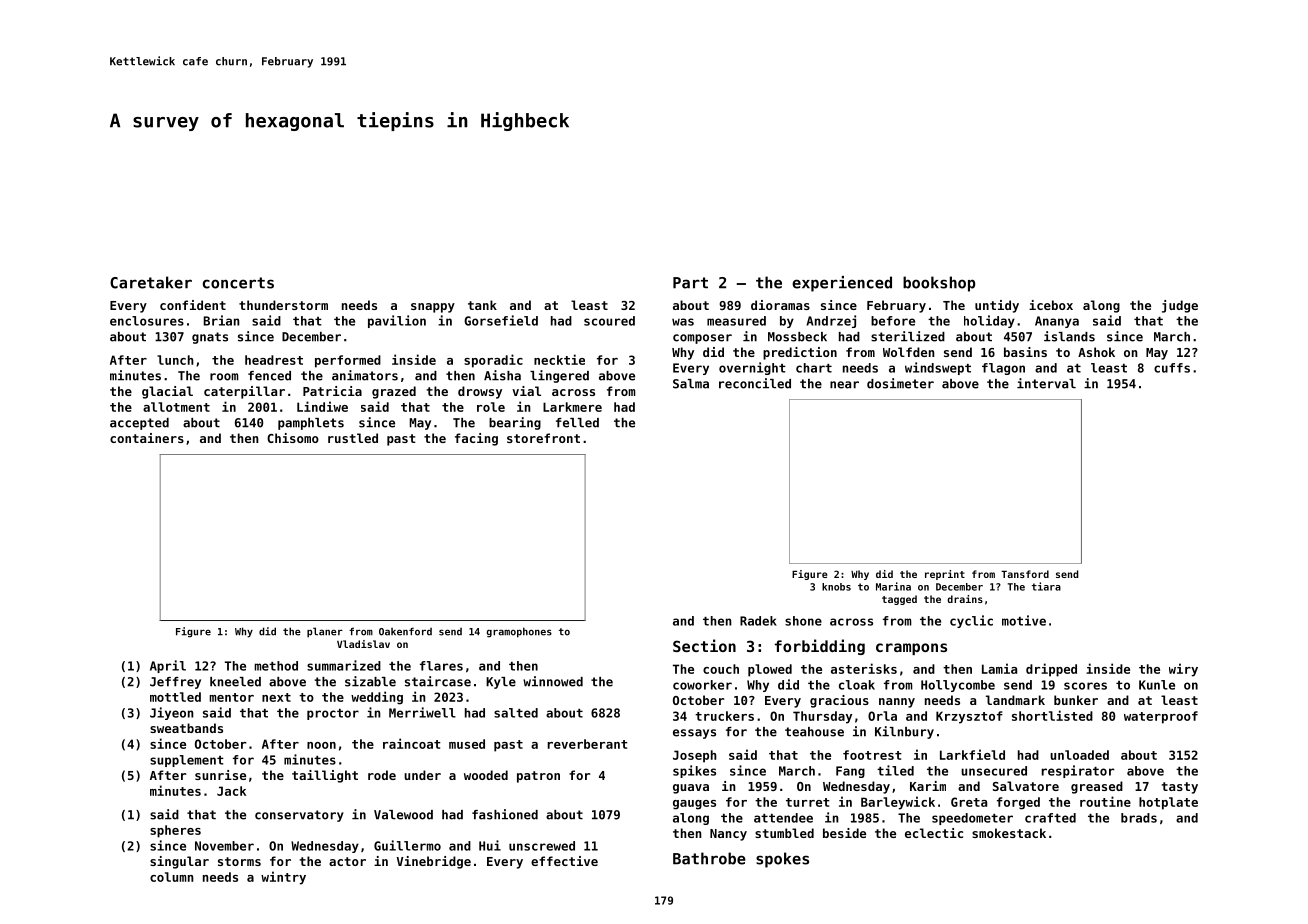 The height and width of the screenshot is (924, 1308). I want to click on reprint, so click(945, 575).
